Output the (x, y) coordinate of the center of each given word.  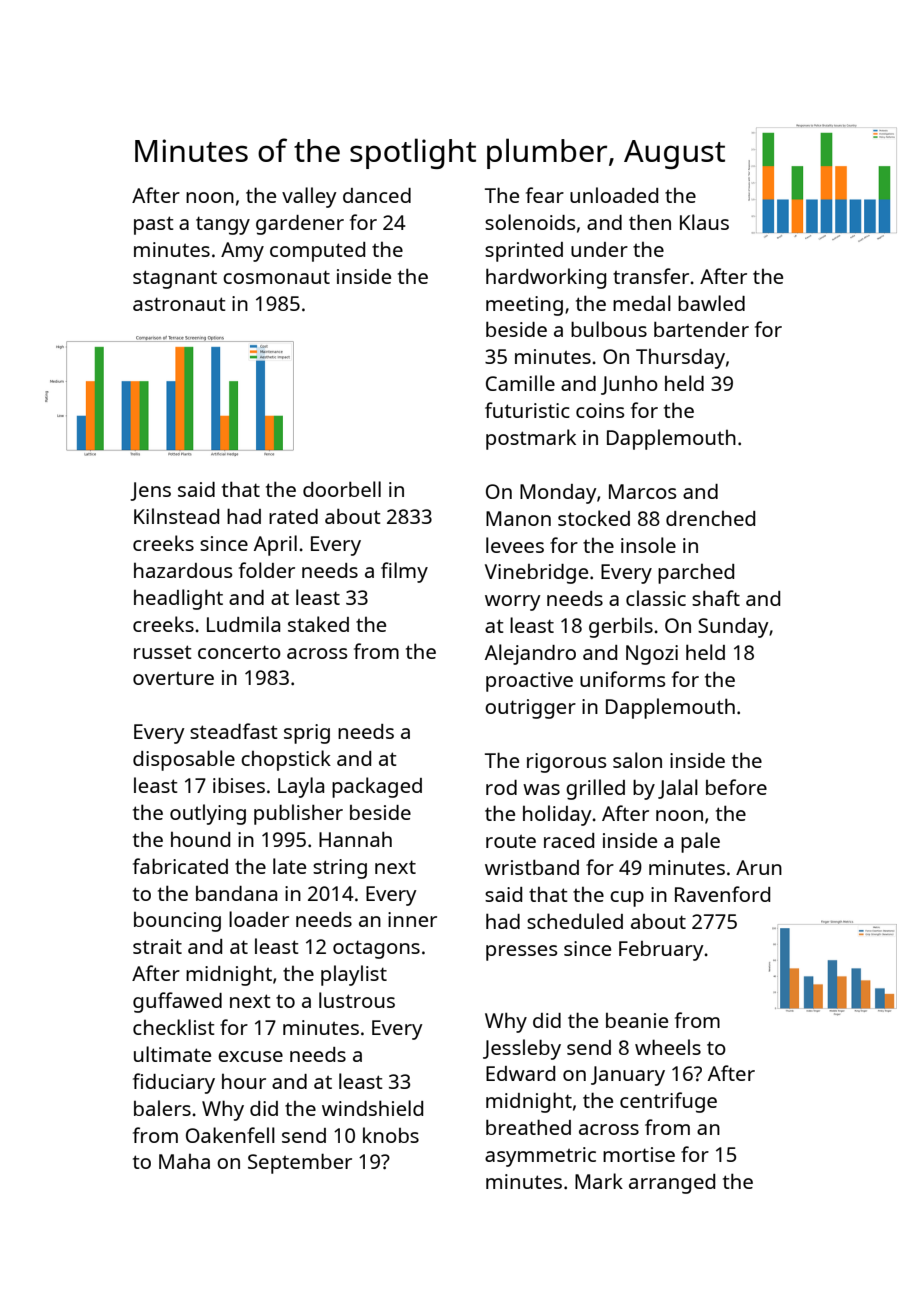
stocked (594, 518)
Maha (184, 1161)
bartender (701, 329)
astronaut (179, 304)
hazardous (183, 570)
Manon (518, 518)
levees (515, 545)
